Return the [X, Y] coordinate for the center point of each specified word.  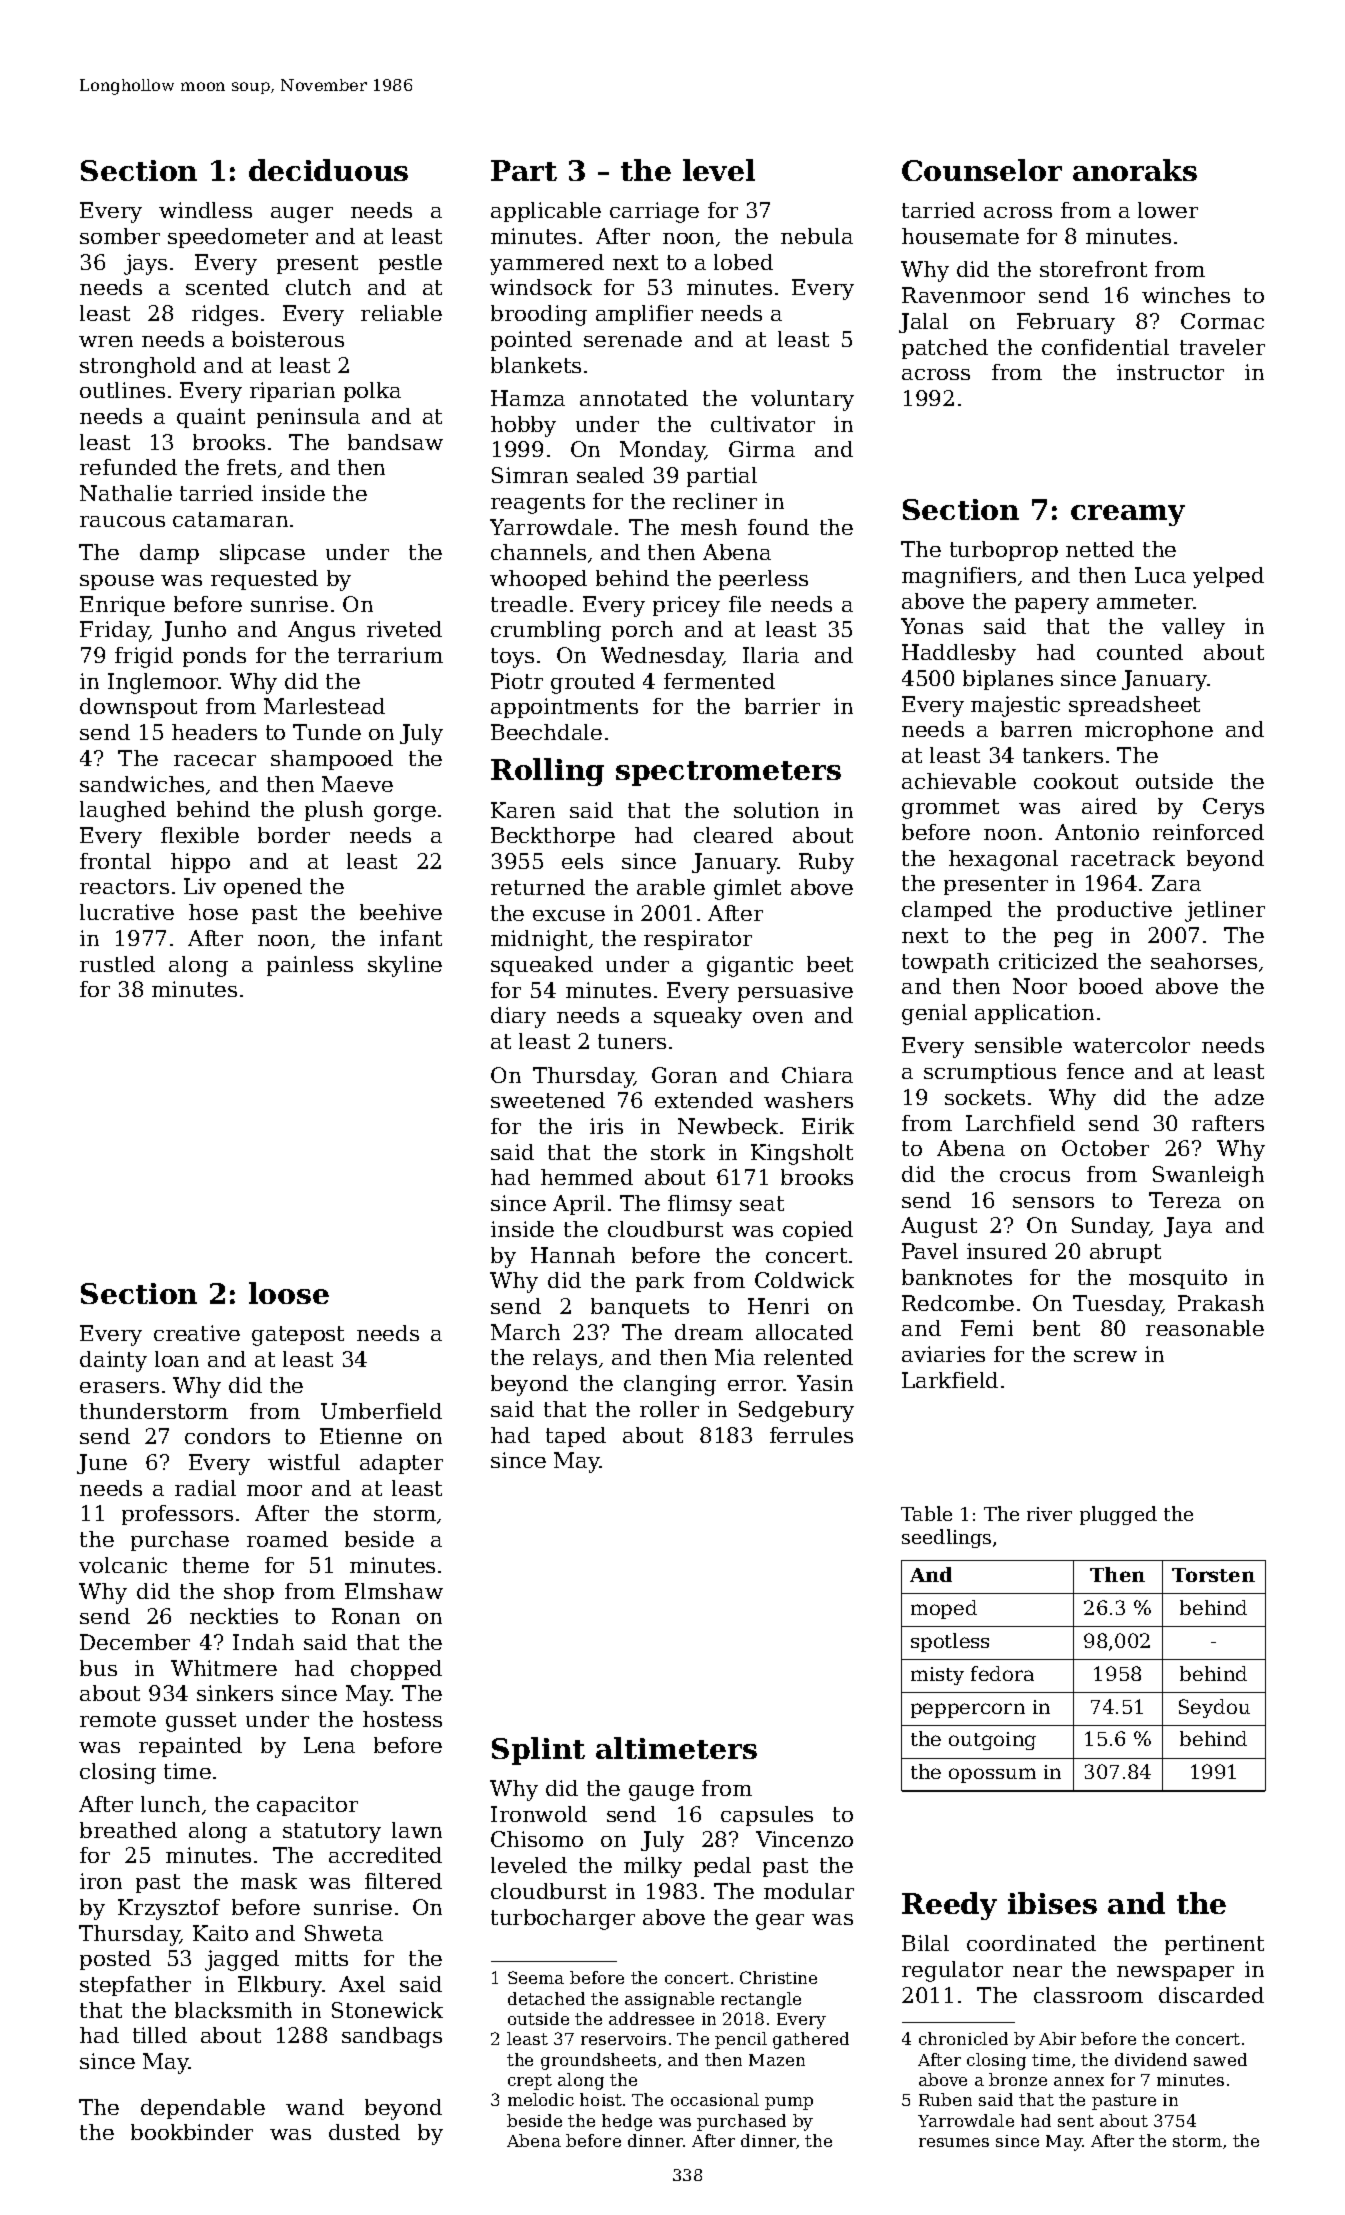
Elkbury [280, 1986]
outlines [122, 390]
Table [926, 1513]
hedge [627, 2122]
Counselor [982, 170]
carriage [654, 212]
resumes [954, 2142]
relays [565, 1359]
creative [197, 1333]
